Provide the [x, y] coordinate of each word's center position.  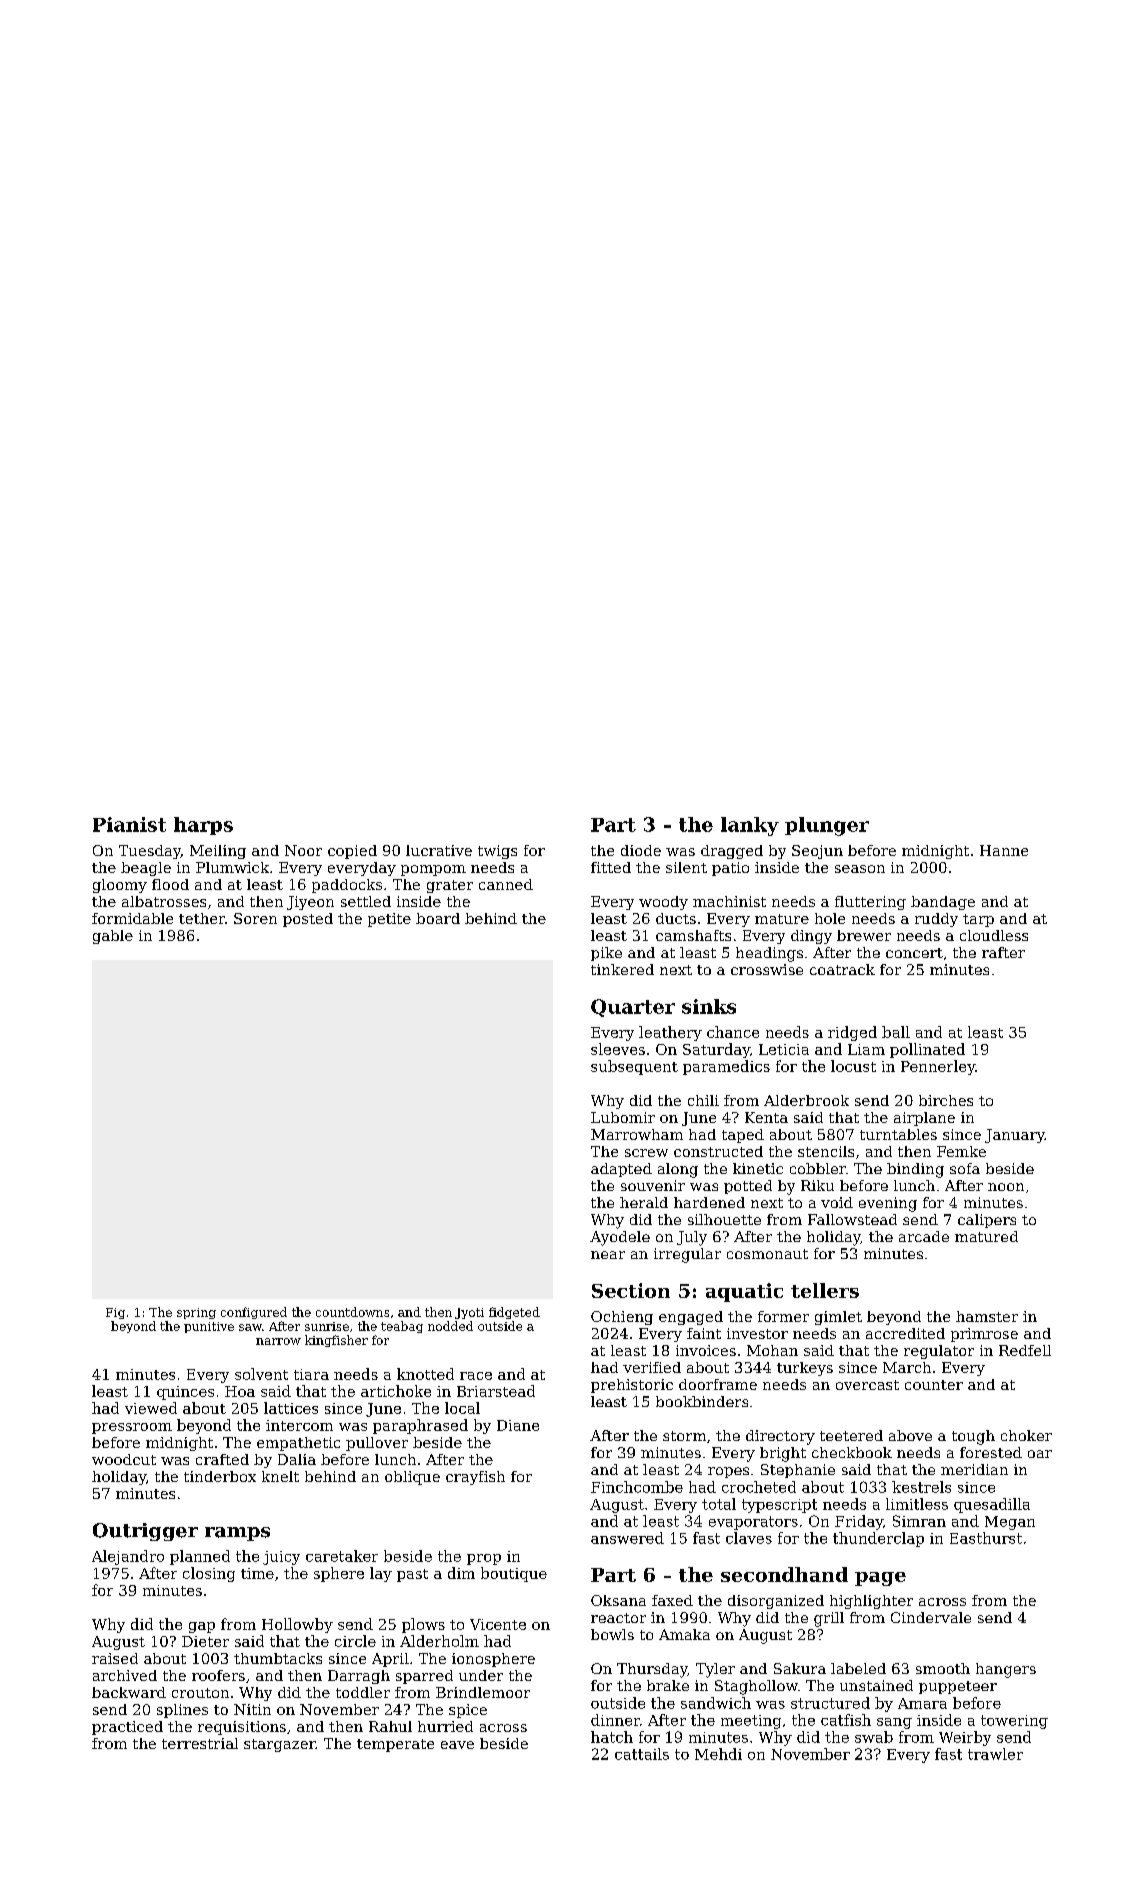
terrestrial [200, 1743]
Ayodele [620, 1238]
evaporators [753, 1523]
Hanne [1004, 850]
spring [196, 1313]
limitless [917, 1504]
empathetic [298, 1444]
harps [203, 826]
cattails [642, 1754]
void [837, 1202]
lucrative [439, 850]
